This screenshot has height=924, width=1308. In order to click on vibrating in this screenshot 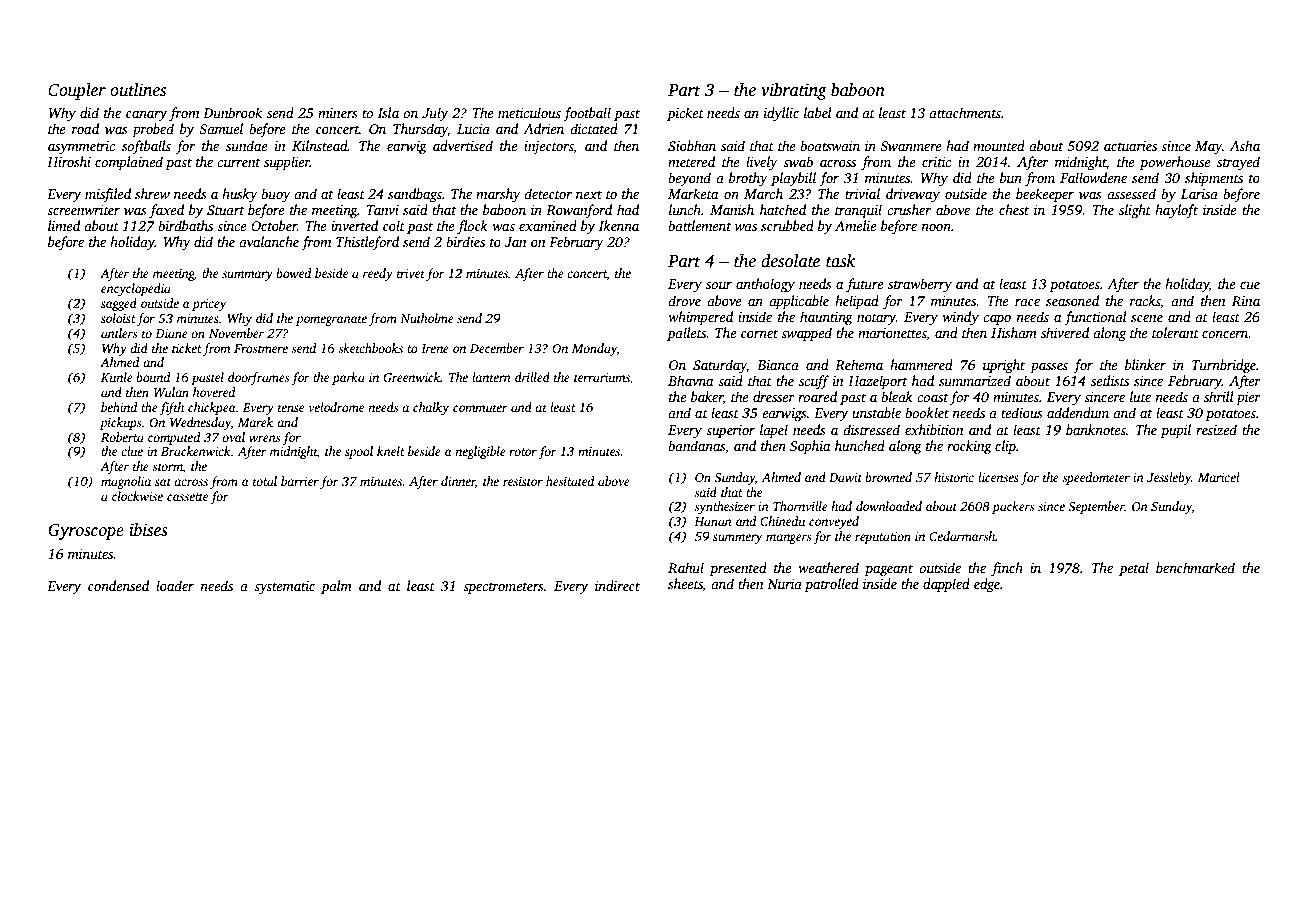, I will do `click(794, 91)`.
